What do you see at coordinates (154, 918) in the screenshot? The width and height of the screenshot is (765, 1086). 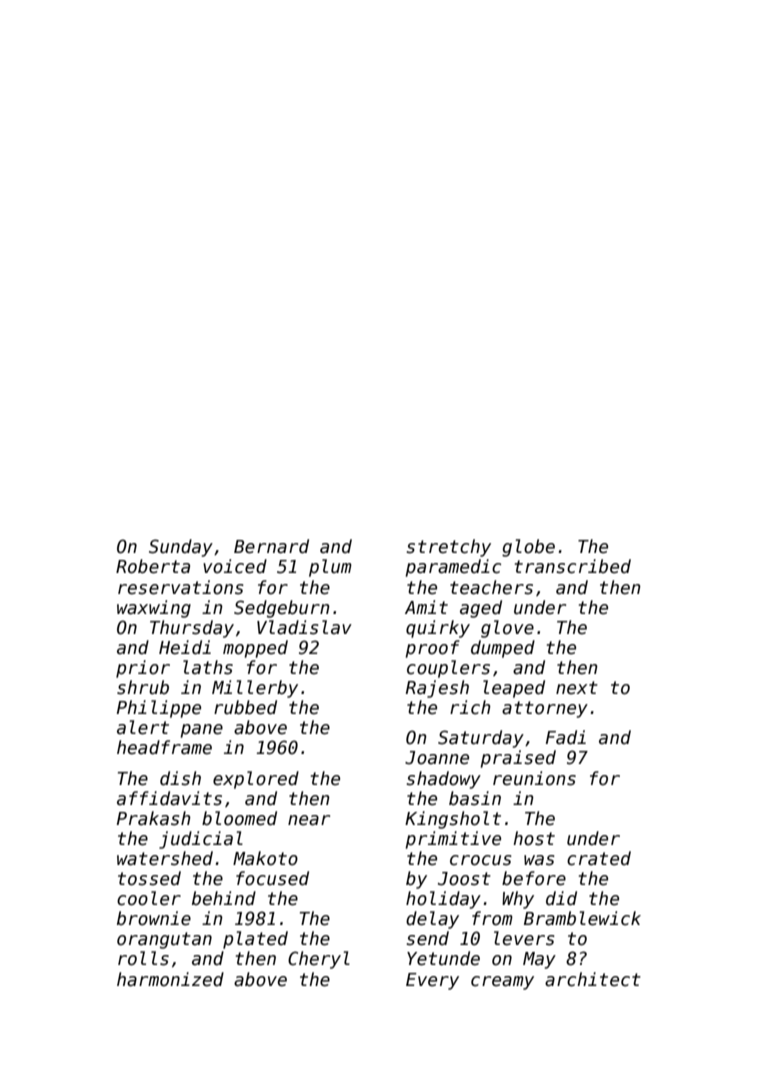 I see `brownie` at bounding box center [154, 918].
